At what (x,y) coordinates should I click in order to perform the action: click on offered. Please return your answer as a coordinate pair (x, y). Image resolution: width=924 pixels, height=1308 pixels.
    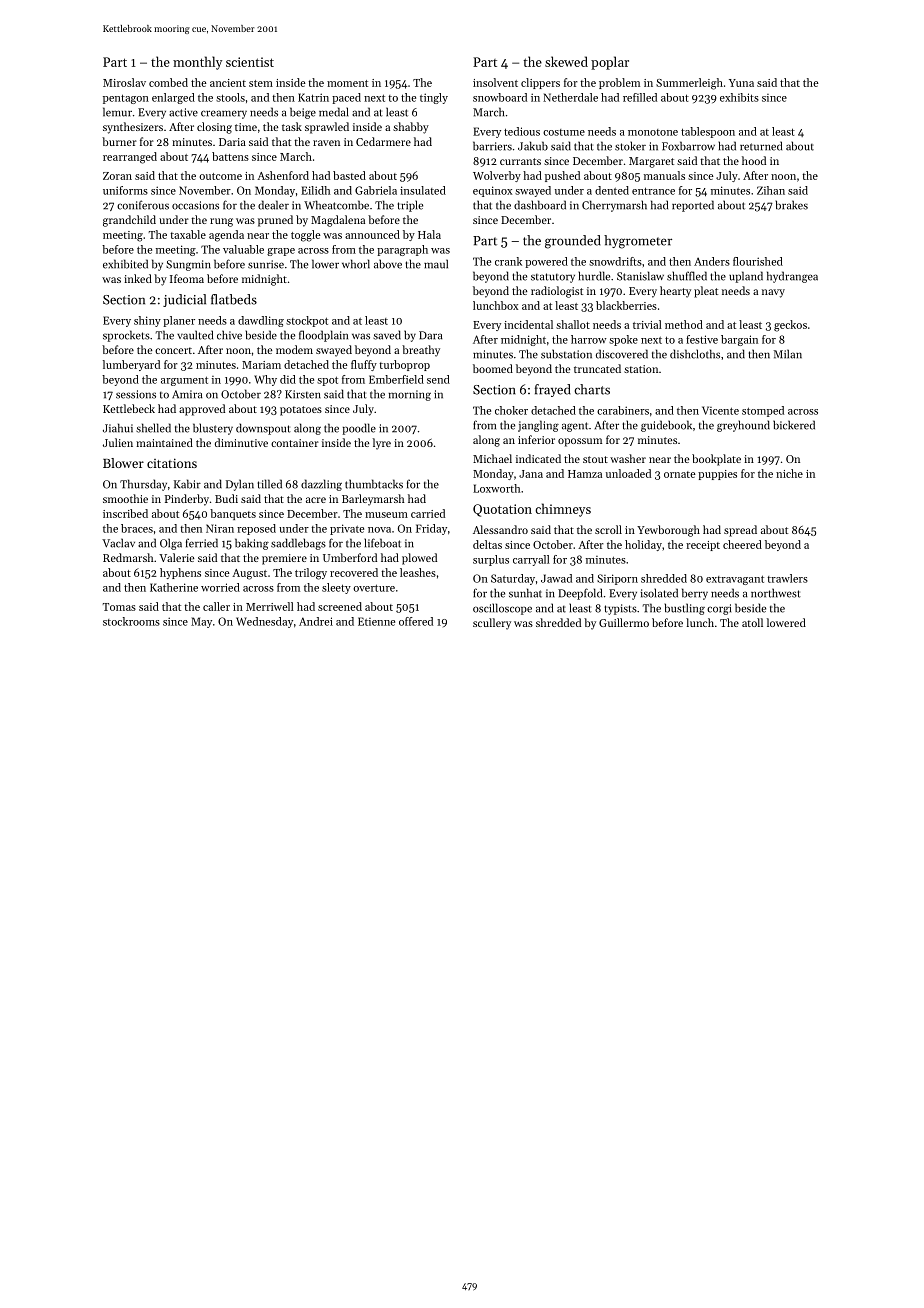
    Looking at the image, I should click on (416, 621).
